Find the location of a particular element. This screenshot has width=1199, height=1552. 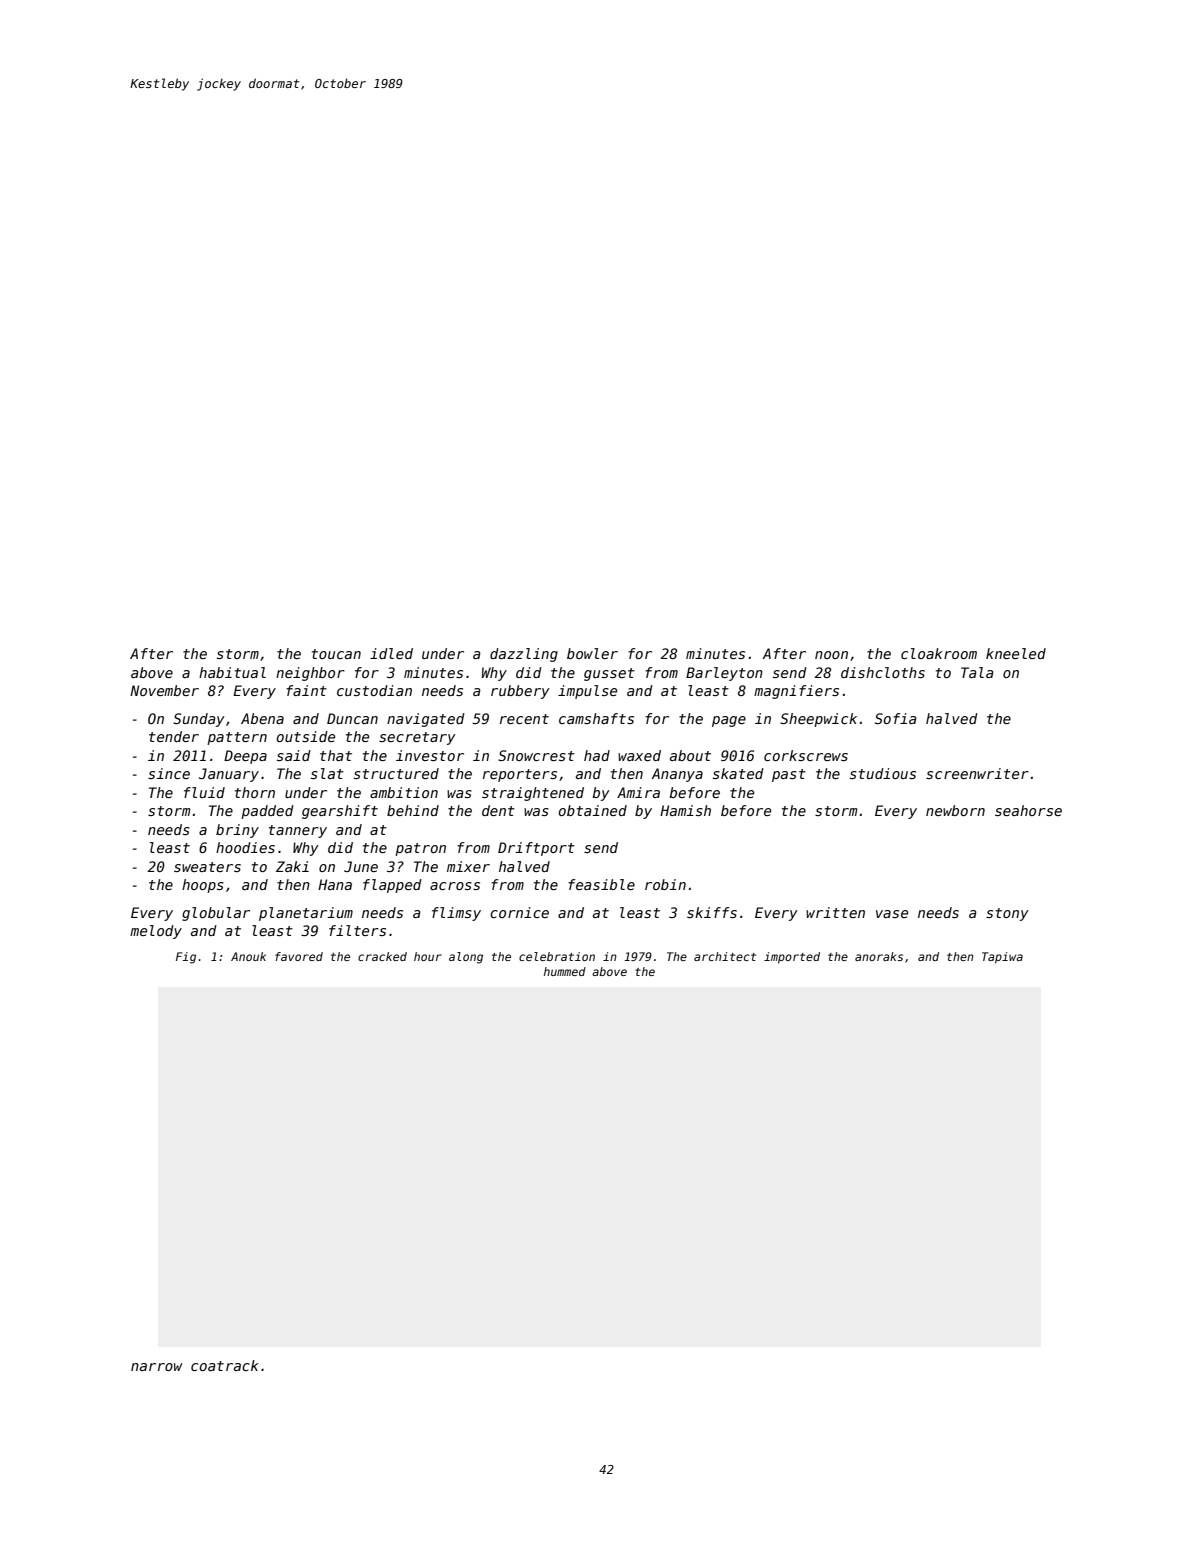

coatrack is located at coordinates (225, 1365).
